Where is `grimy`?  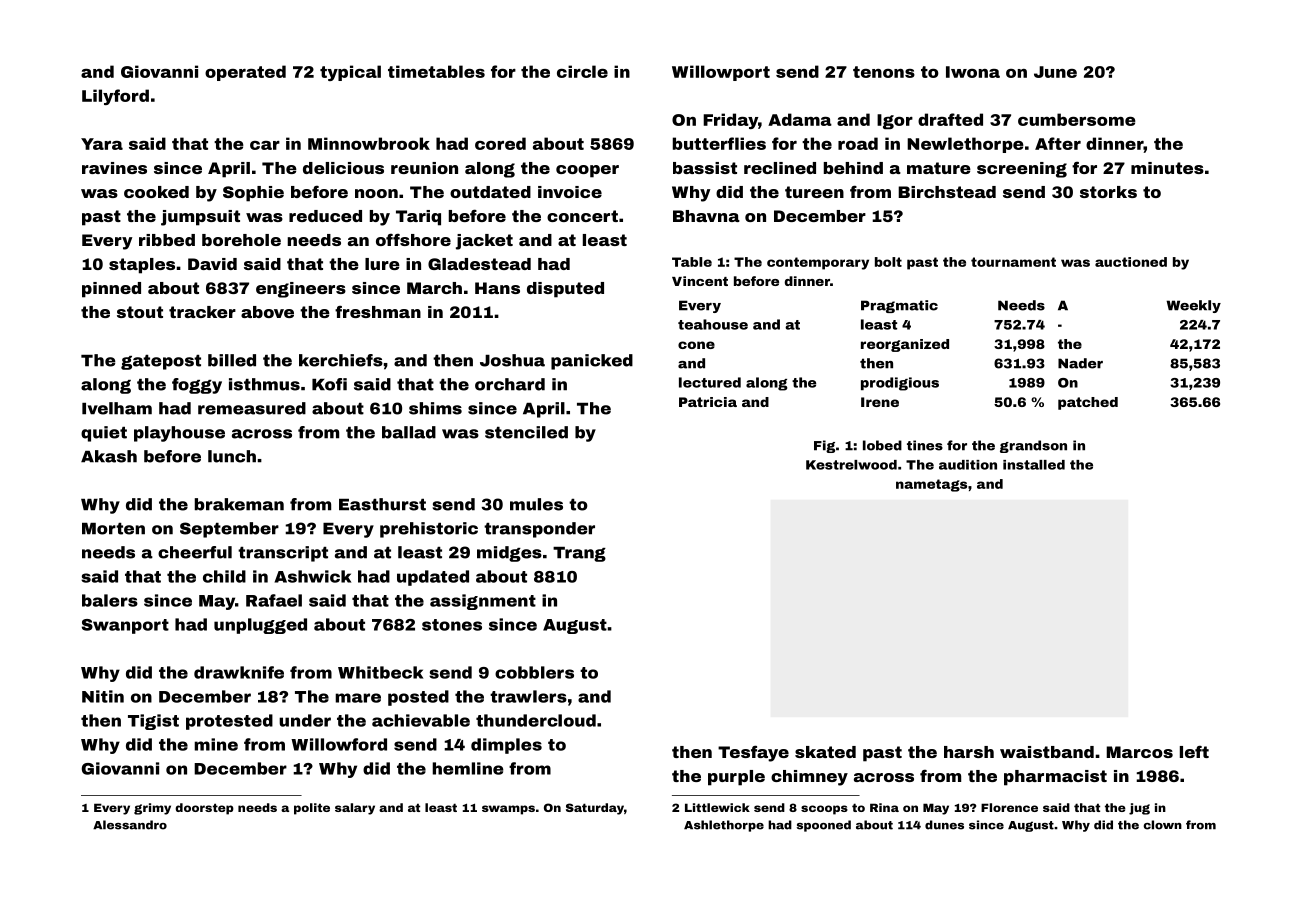
grimy is located at coordinates (152, 809).
